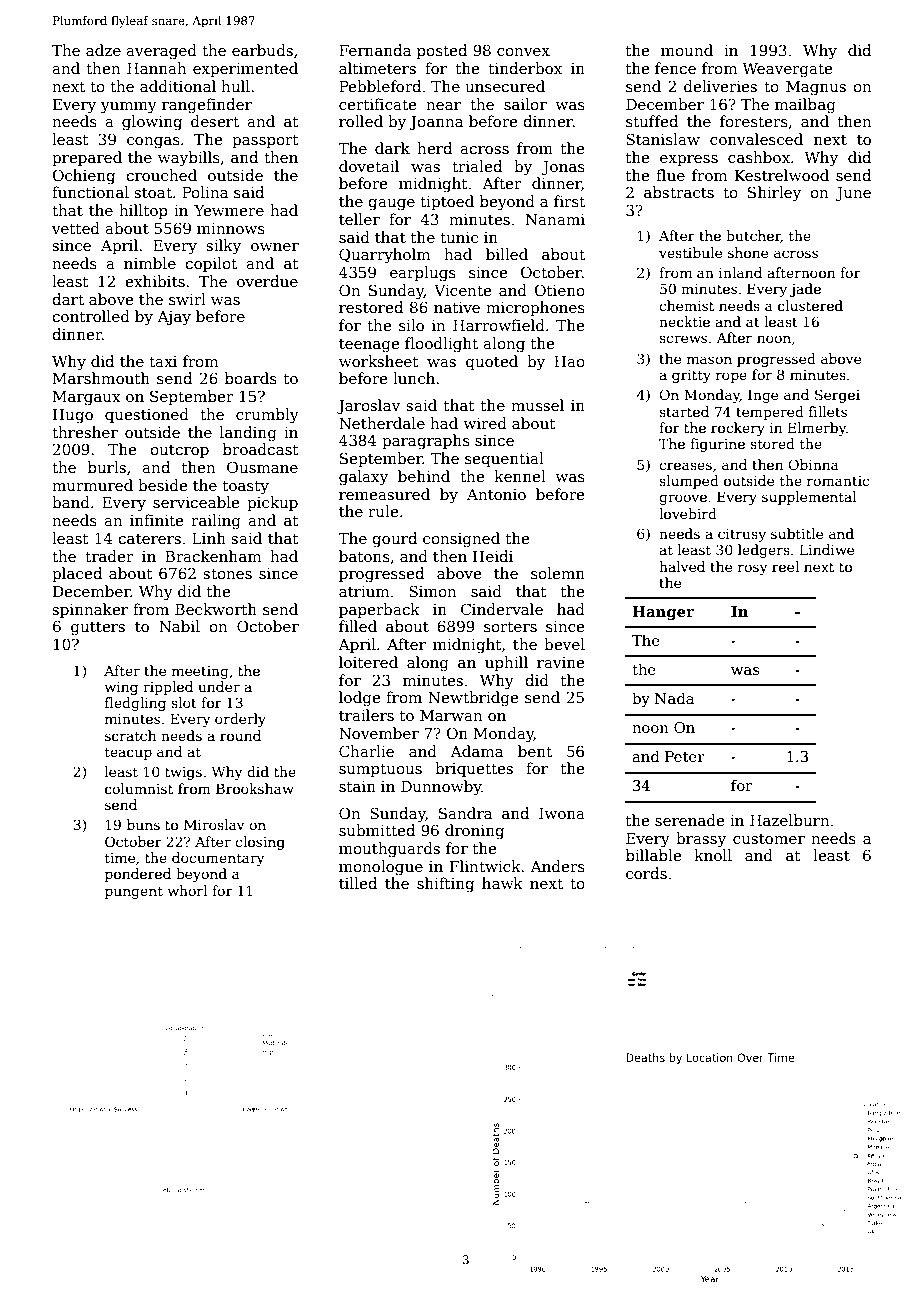  I want to click on Simon, so click(433, 591).
